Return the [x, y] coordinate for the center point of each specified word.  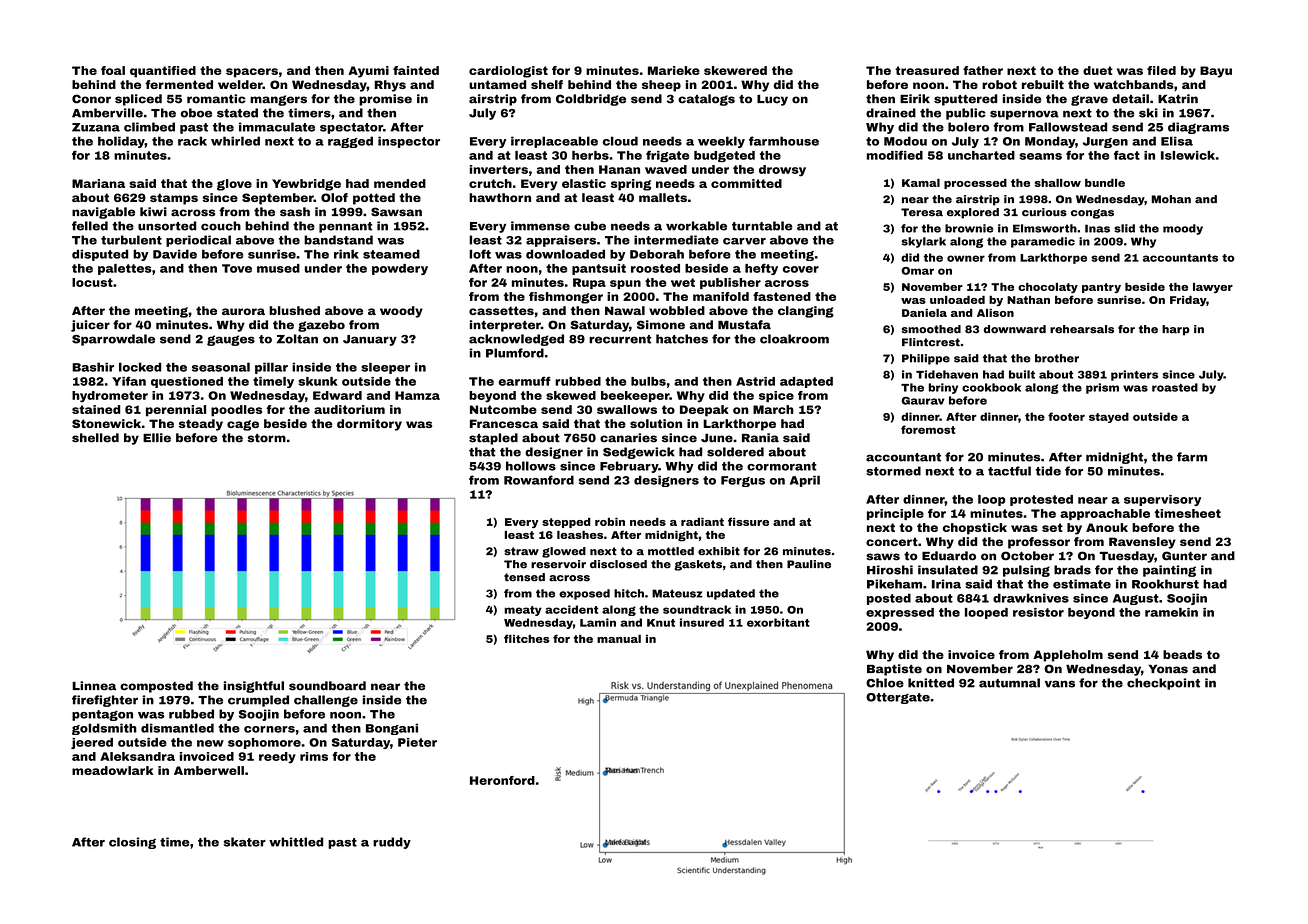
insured [702, 622]
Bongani [392, 729]
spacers [252, 73]
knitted [931, 683]
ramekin [1171, 612]
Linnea [94, 686]
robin [610, 522]
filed [1161, 70]
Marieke [674, 70]
